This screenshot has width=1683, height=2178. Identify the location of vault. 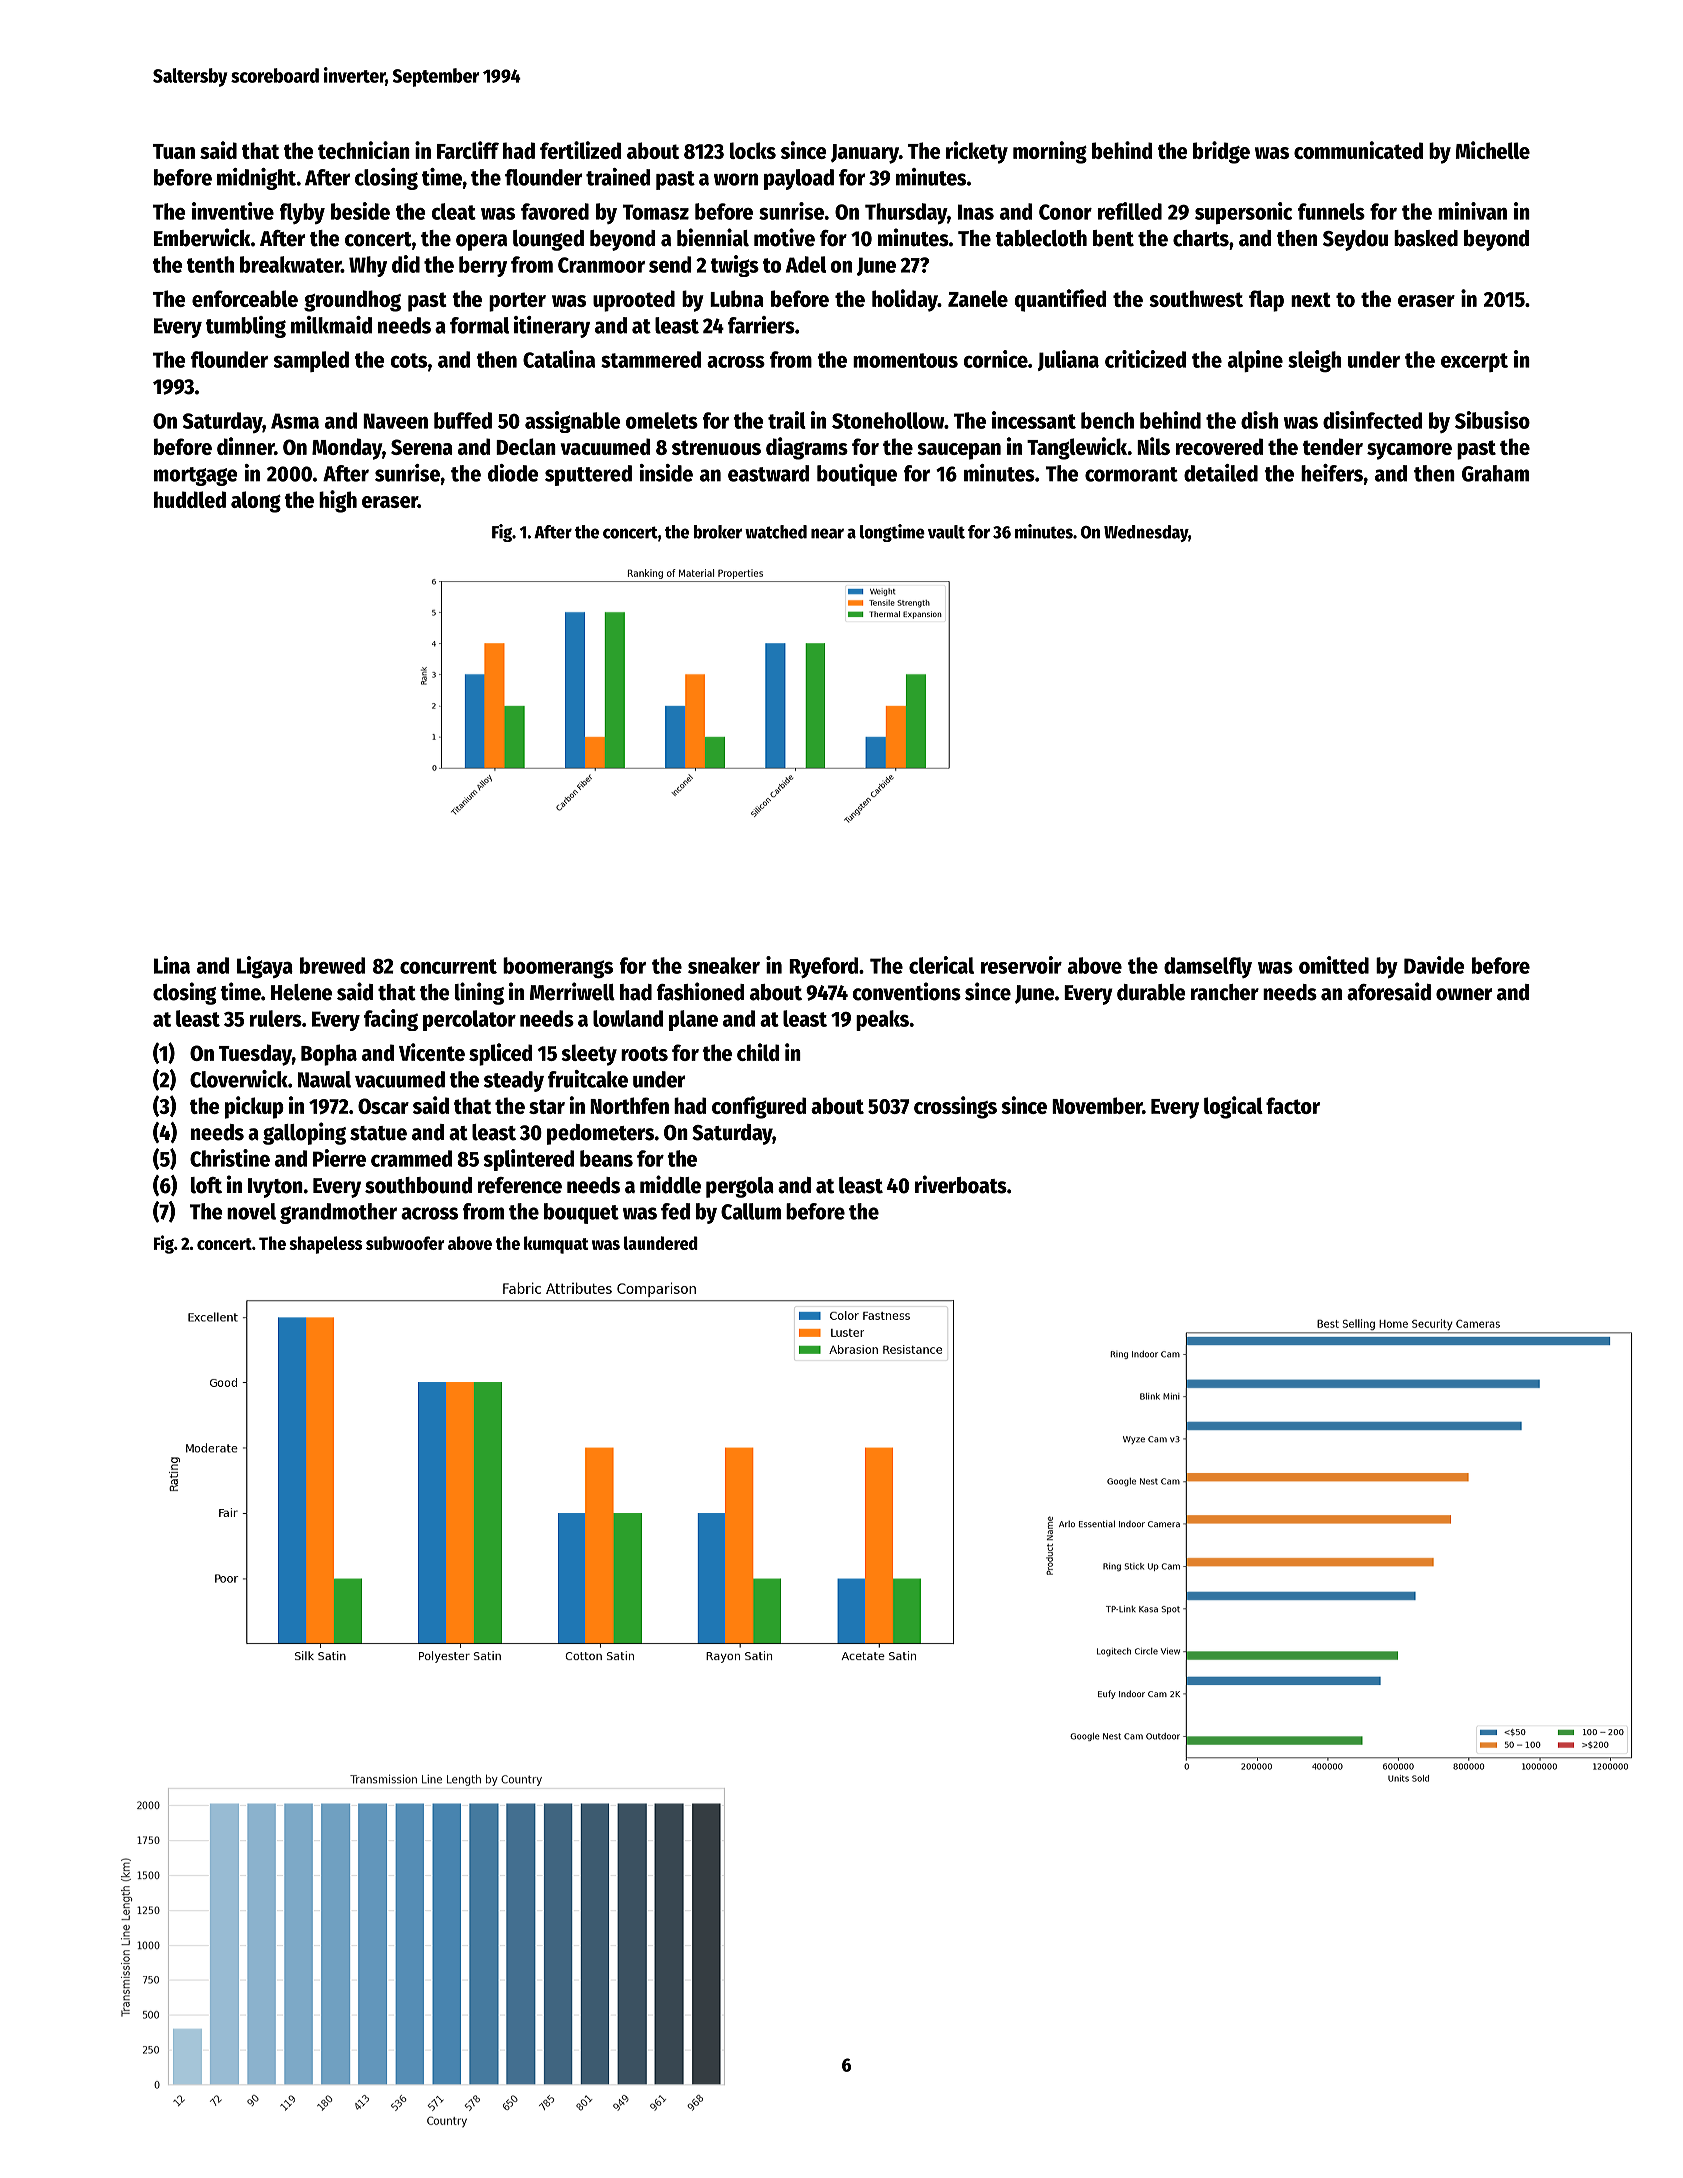
(946, 532).
